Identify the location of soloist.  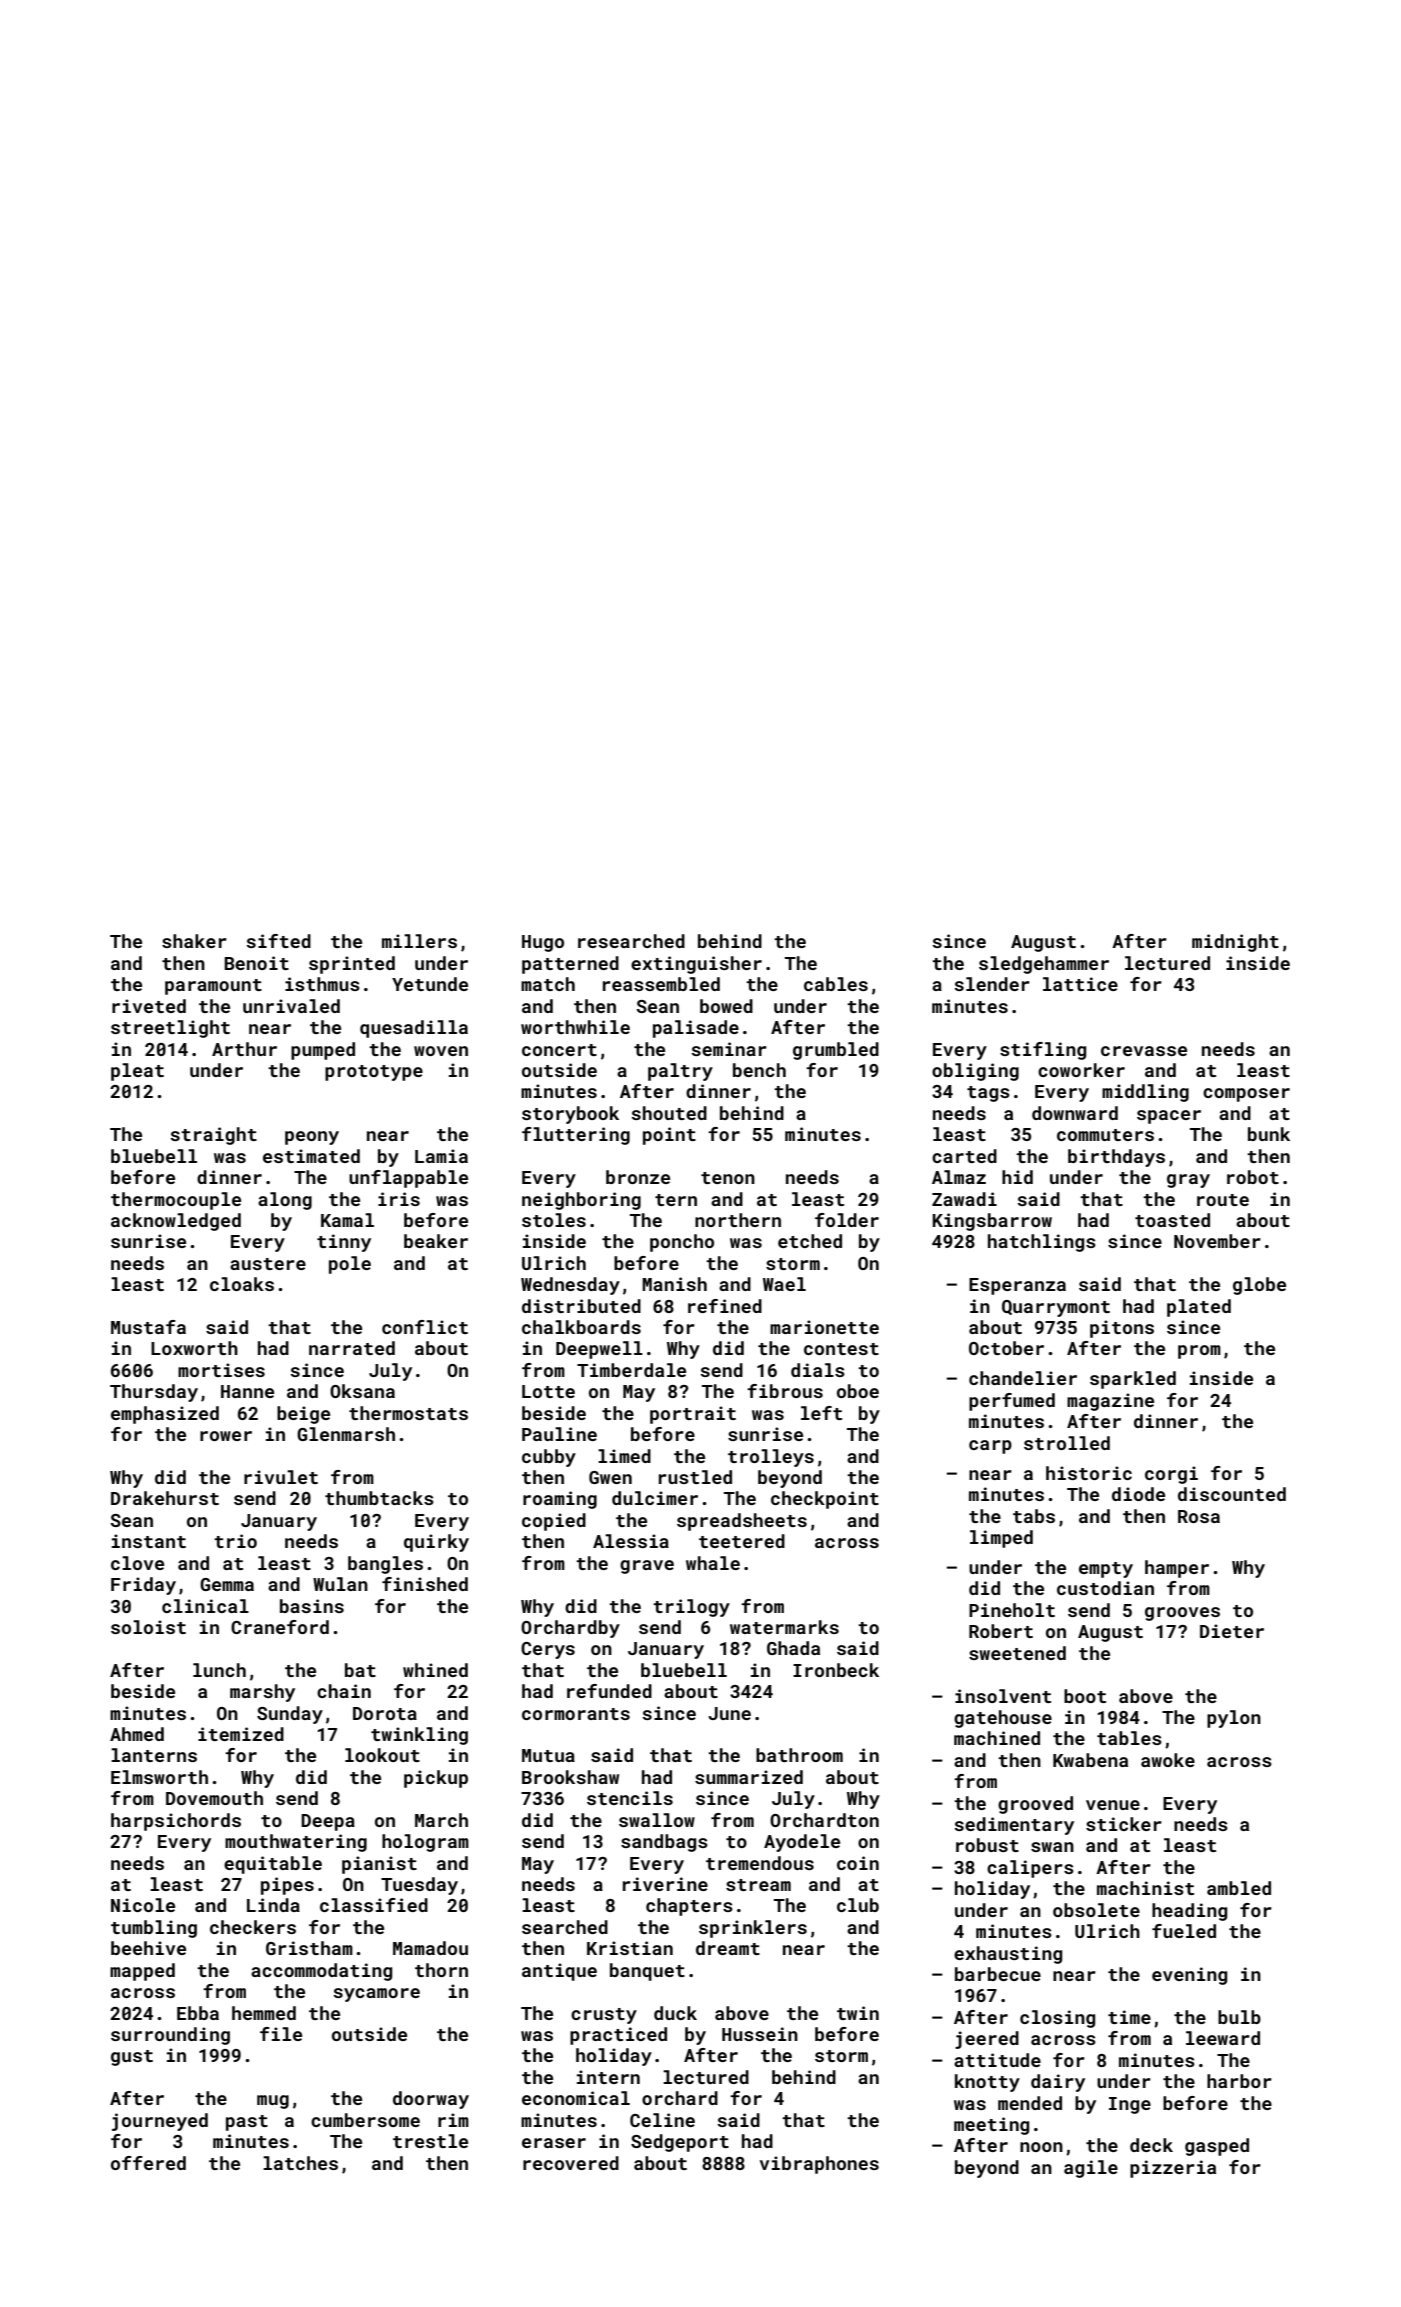
(148, 1627).
